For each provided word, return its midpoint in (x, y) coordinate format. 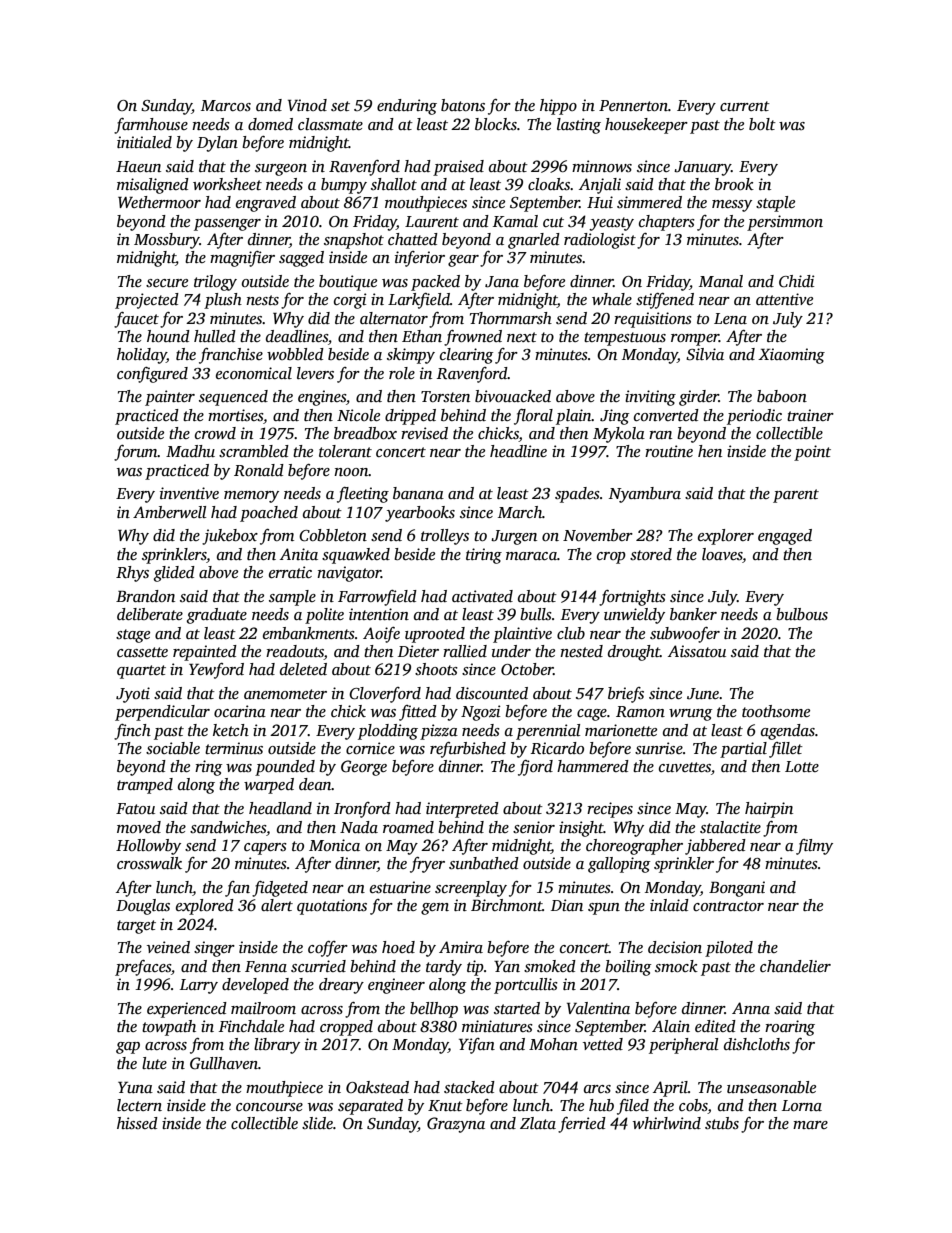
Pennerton (633, 105)
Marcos (226, 105)
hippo (558, 107)
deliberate (150, 614)
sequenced (233, 398)
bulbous (802, 614)
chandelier (795, 966)
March (520, 512)
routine (669, 451)
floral (533, 417)
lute (154, 1063)
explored (205, 907)
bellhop (434, 1010)
